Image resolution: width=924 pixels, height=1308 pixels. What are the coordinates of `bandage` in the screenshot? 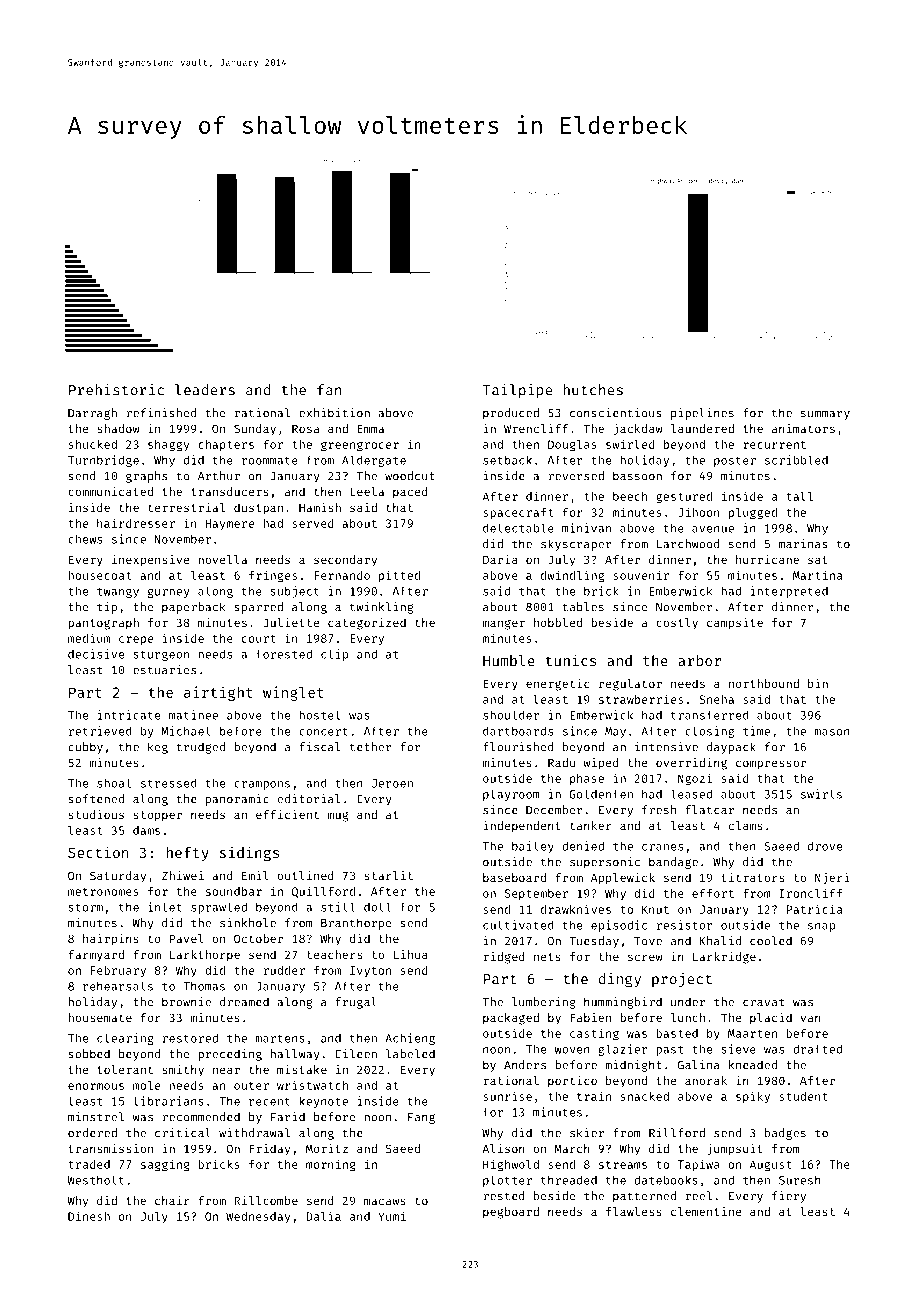 It's located at (673, 863).
